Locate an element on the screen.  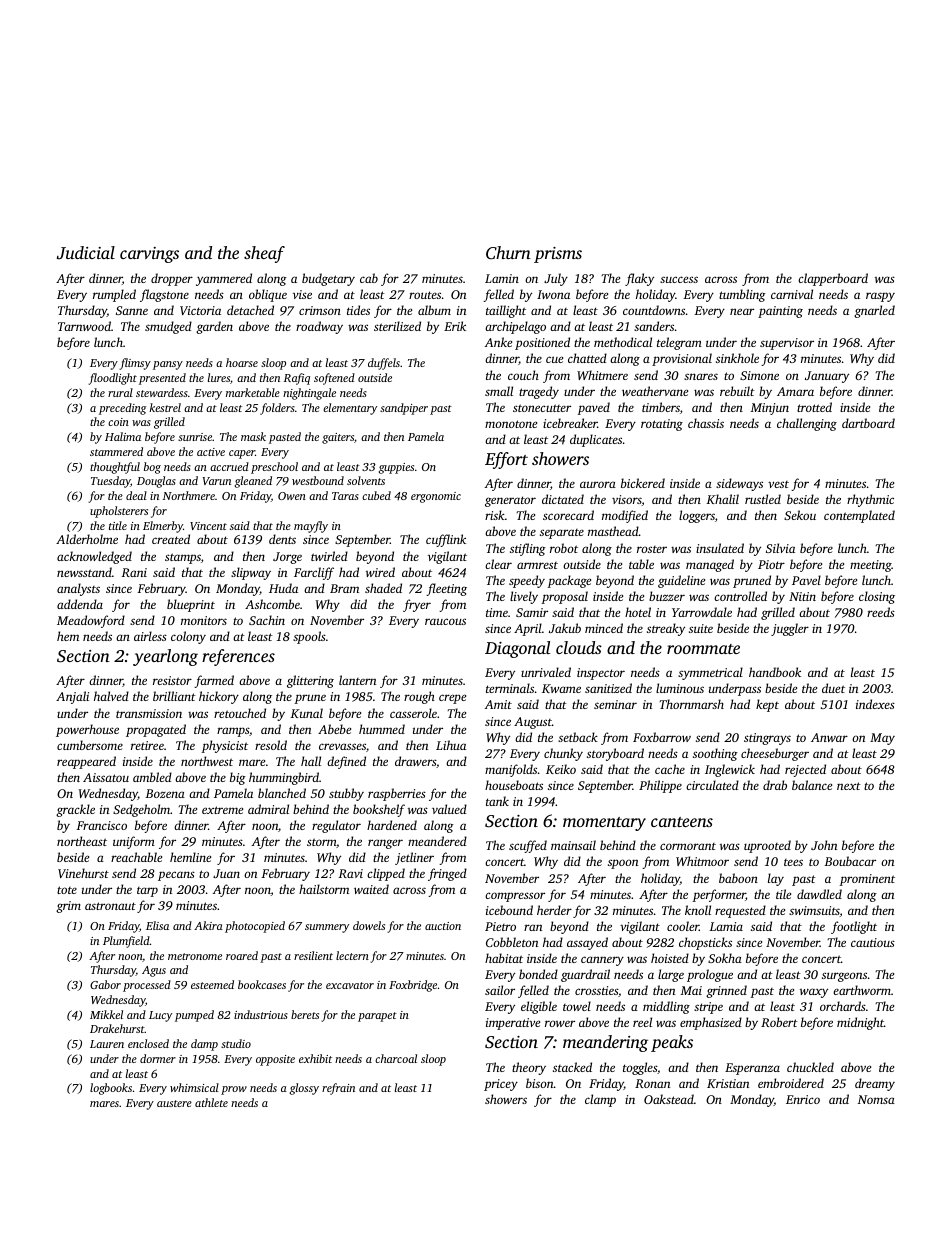
lively is located at coordinates (524, 597).
